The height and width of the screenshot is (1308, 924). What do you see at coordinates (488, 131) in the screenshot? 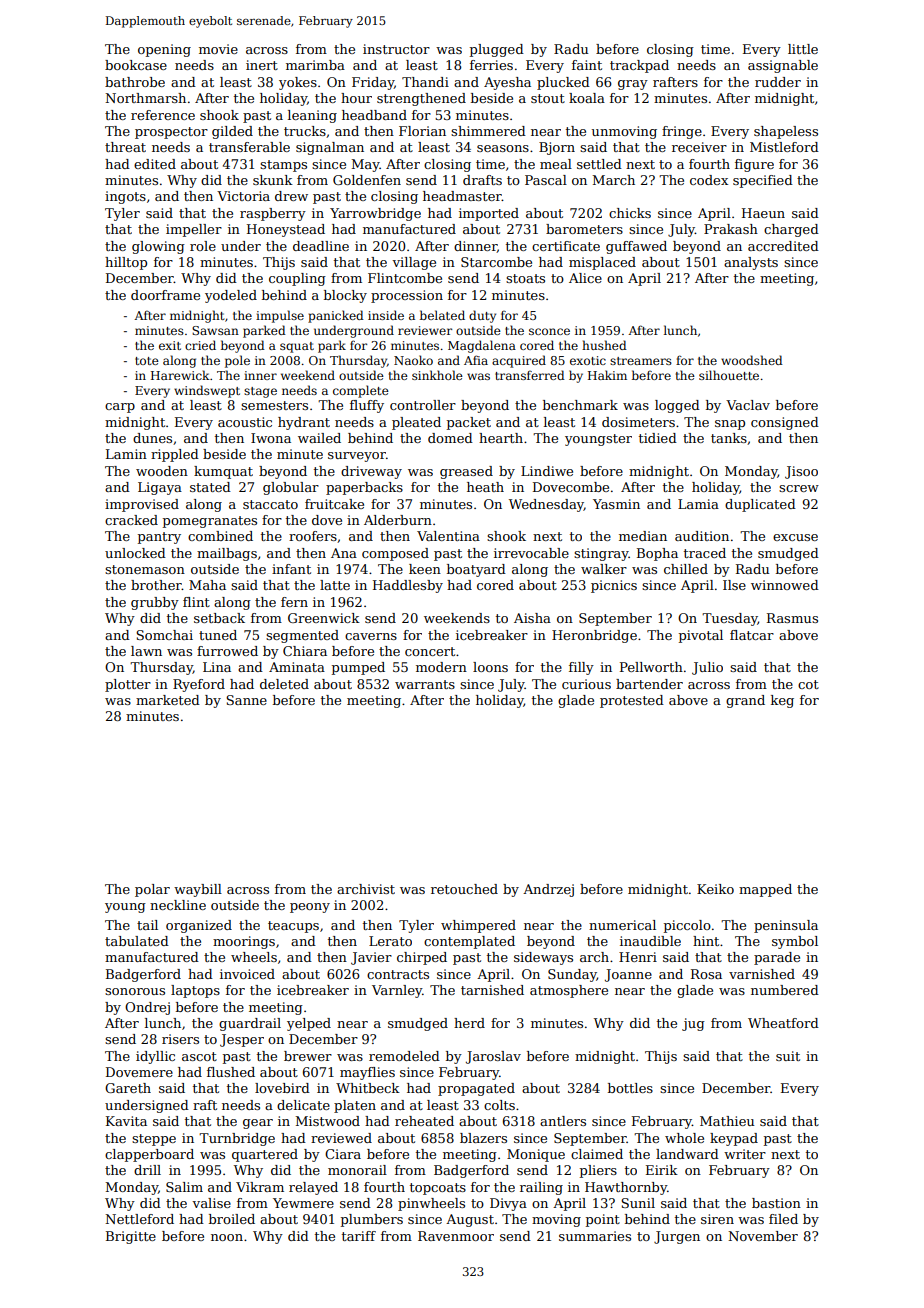
I see `shimmered` at bounding box center [488, 131].
